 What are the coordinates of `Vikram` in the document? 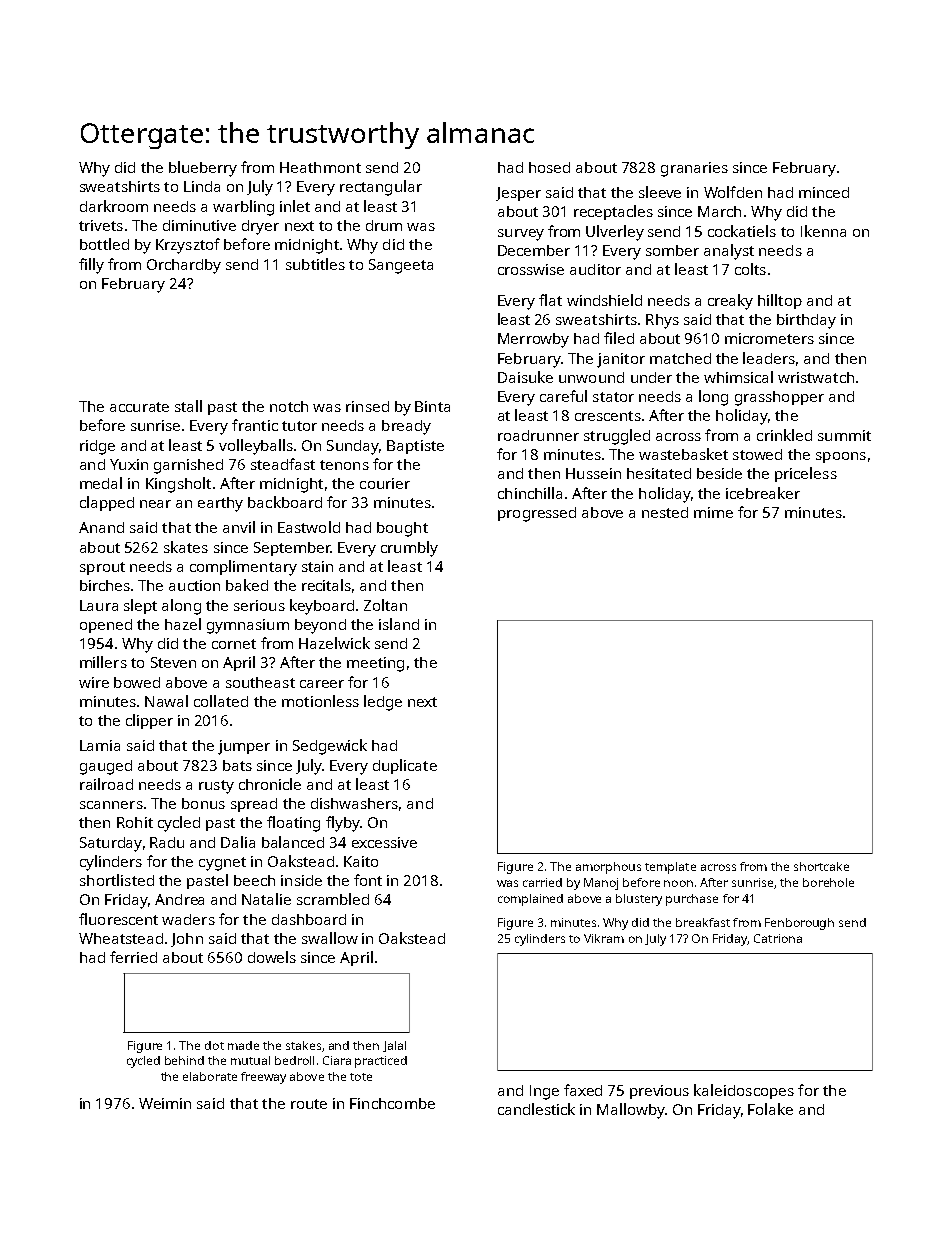 It's located at (604, 938).
